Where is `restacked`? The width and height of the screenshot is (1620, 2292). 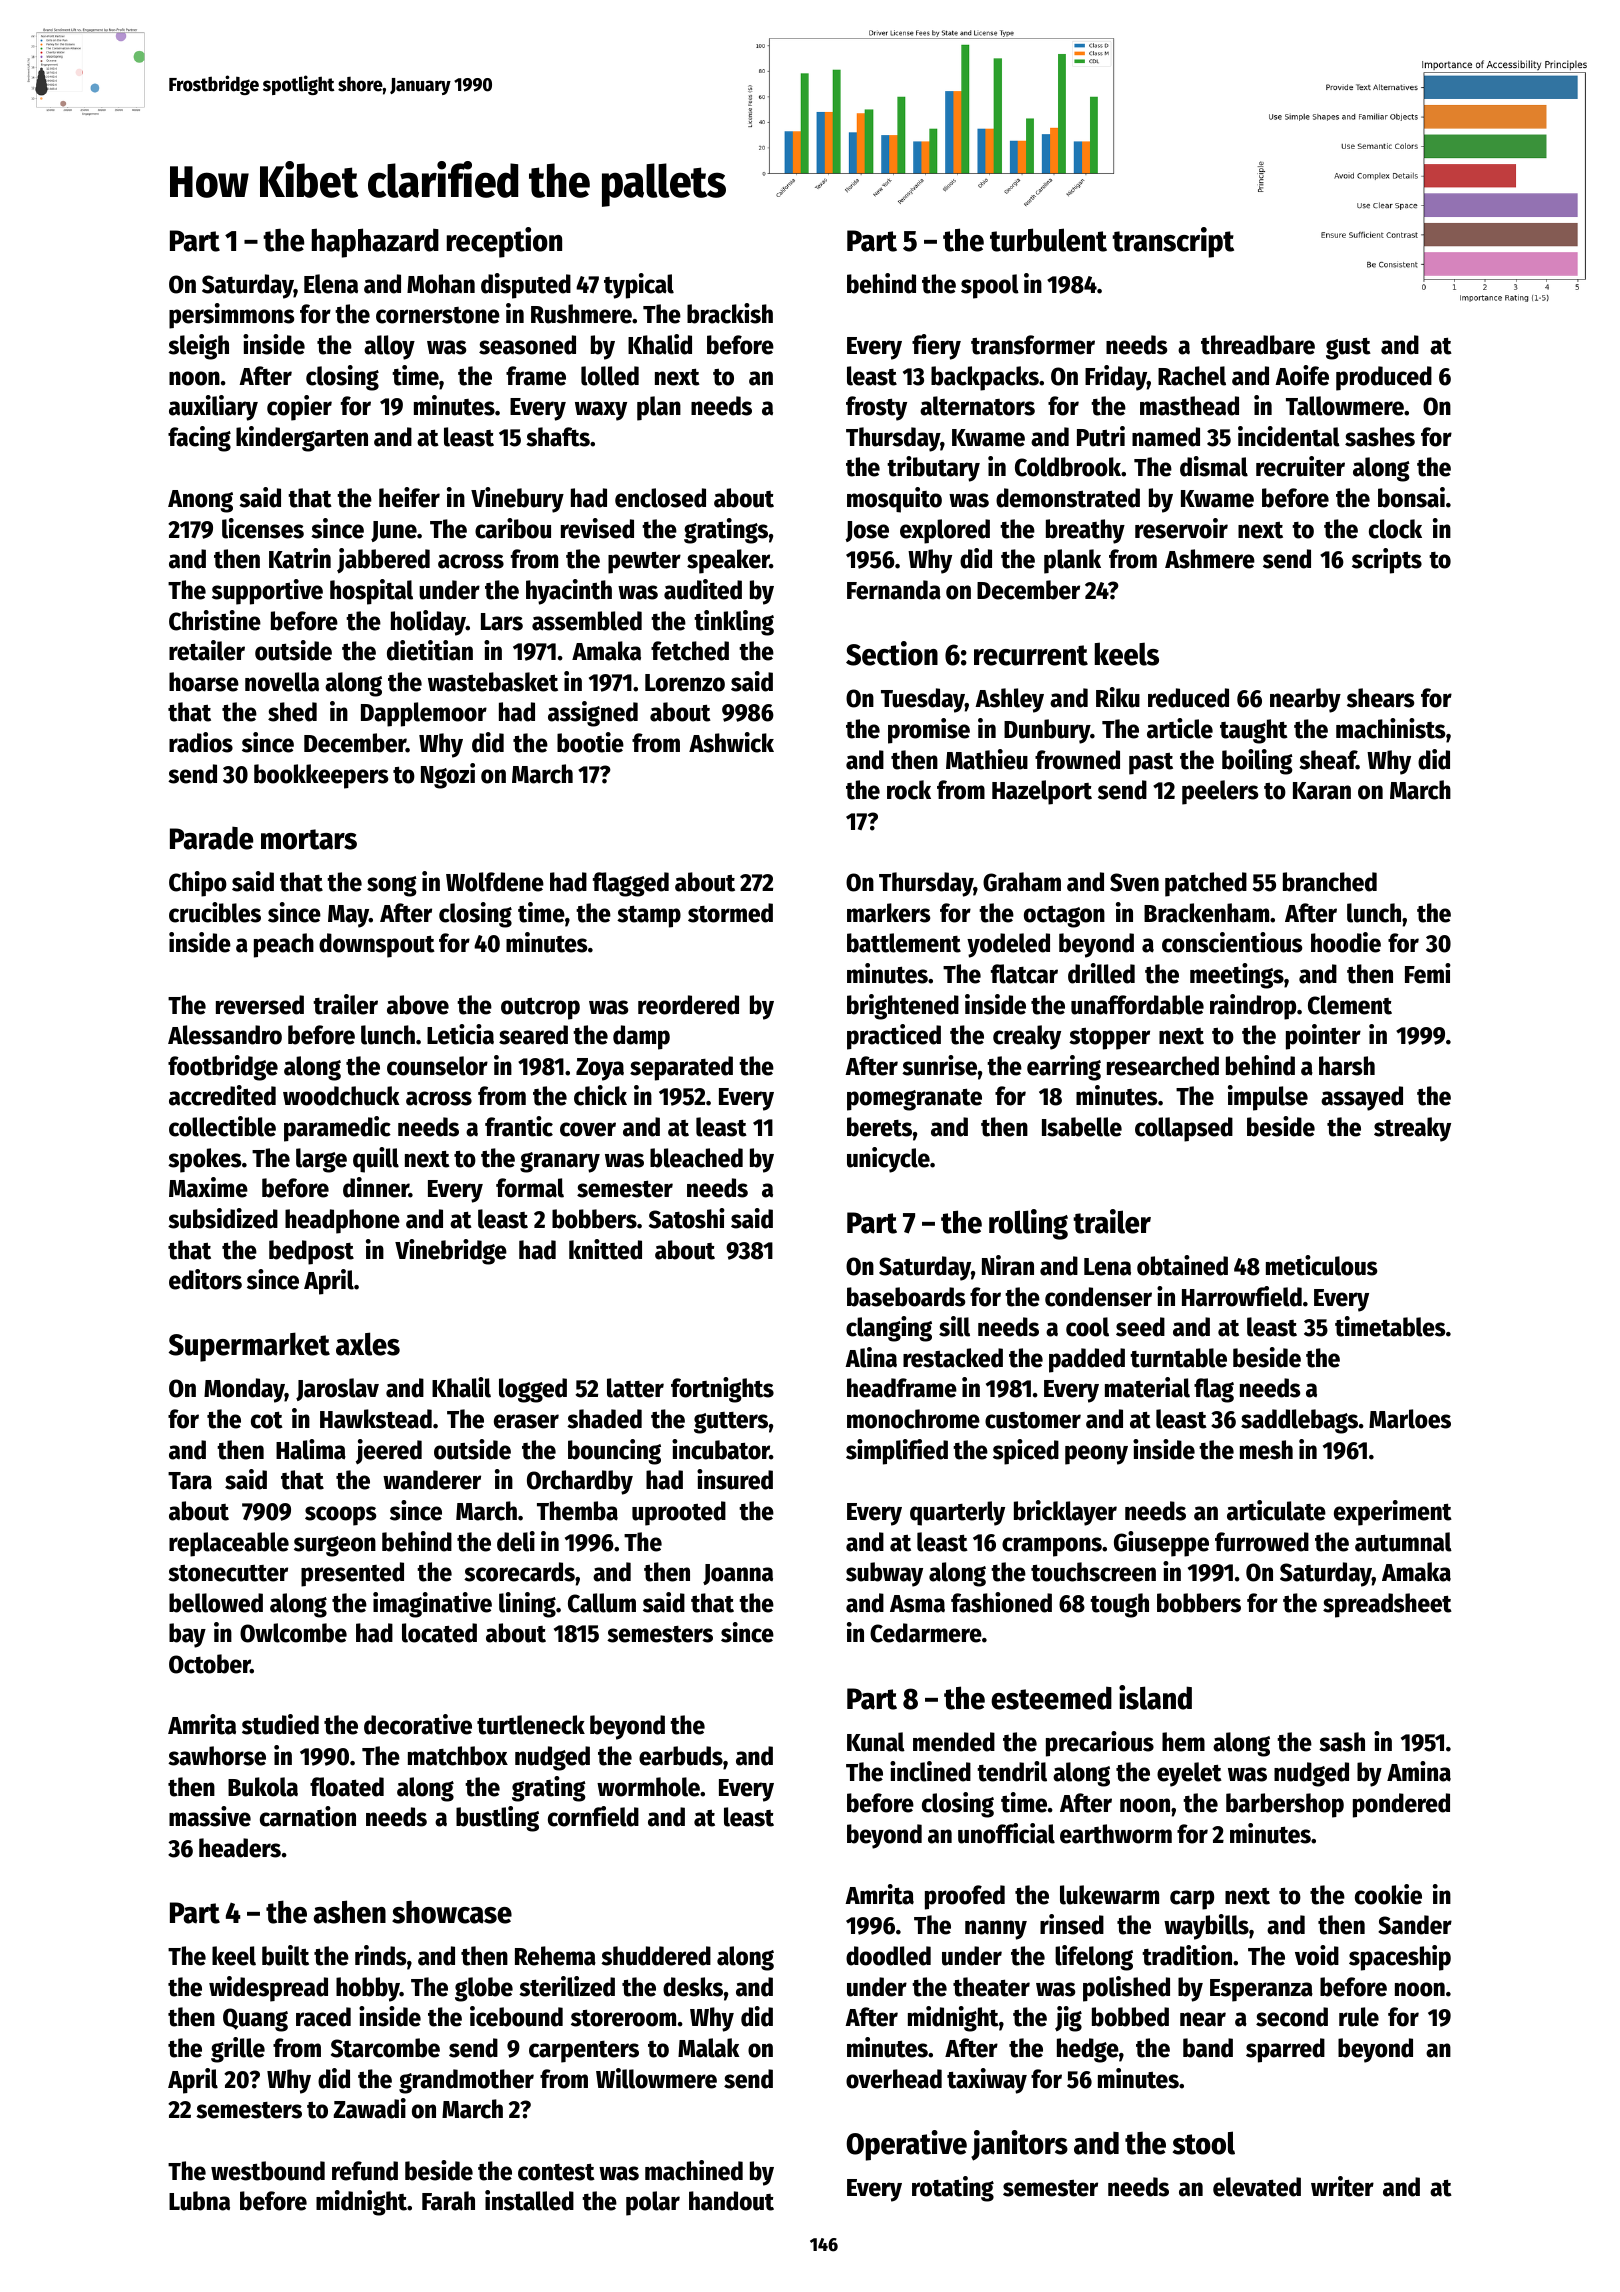
restacked is located at coordinates (953, 1358).
